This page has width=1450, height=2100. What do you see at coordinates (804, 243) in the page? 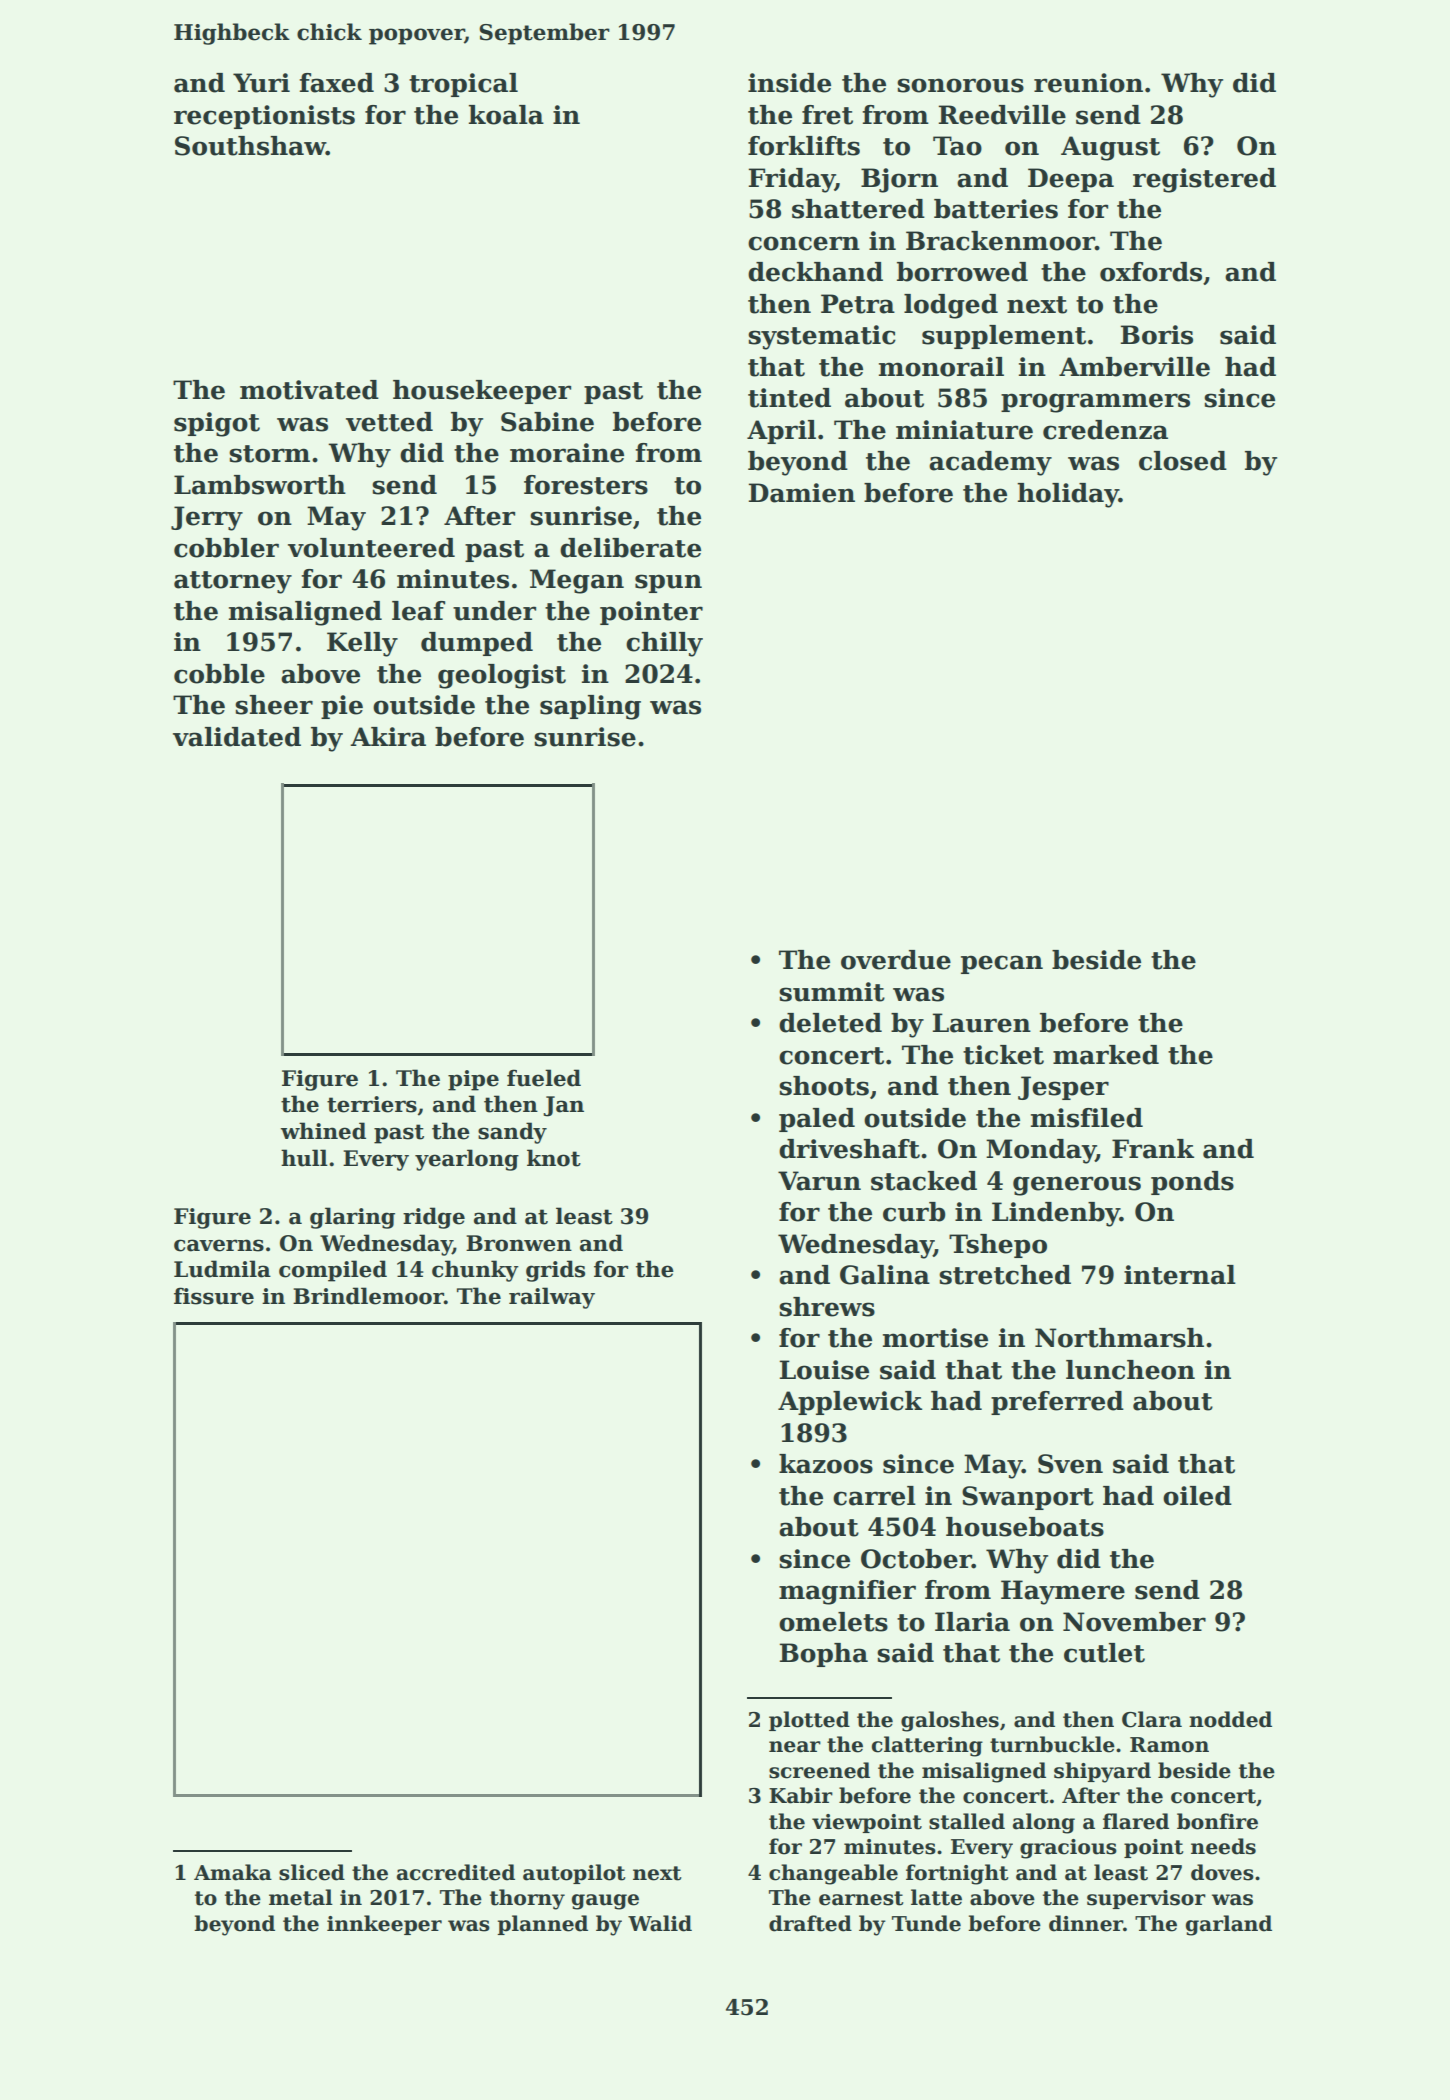
I see `concern` at bounding box center [804, 243].
